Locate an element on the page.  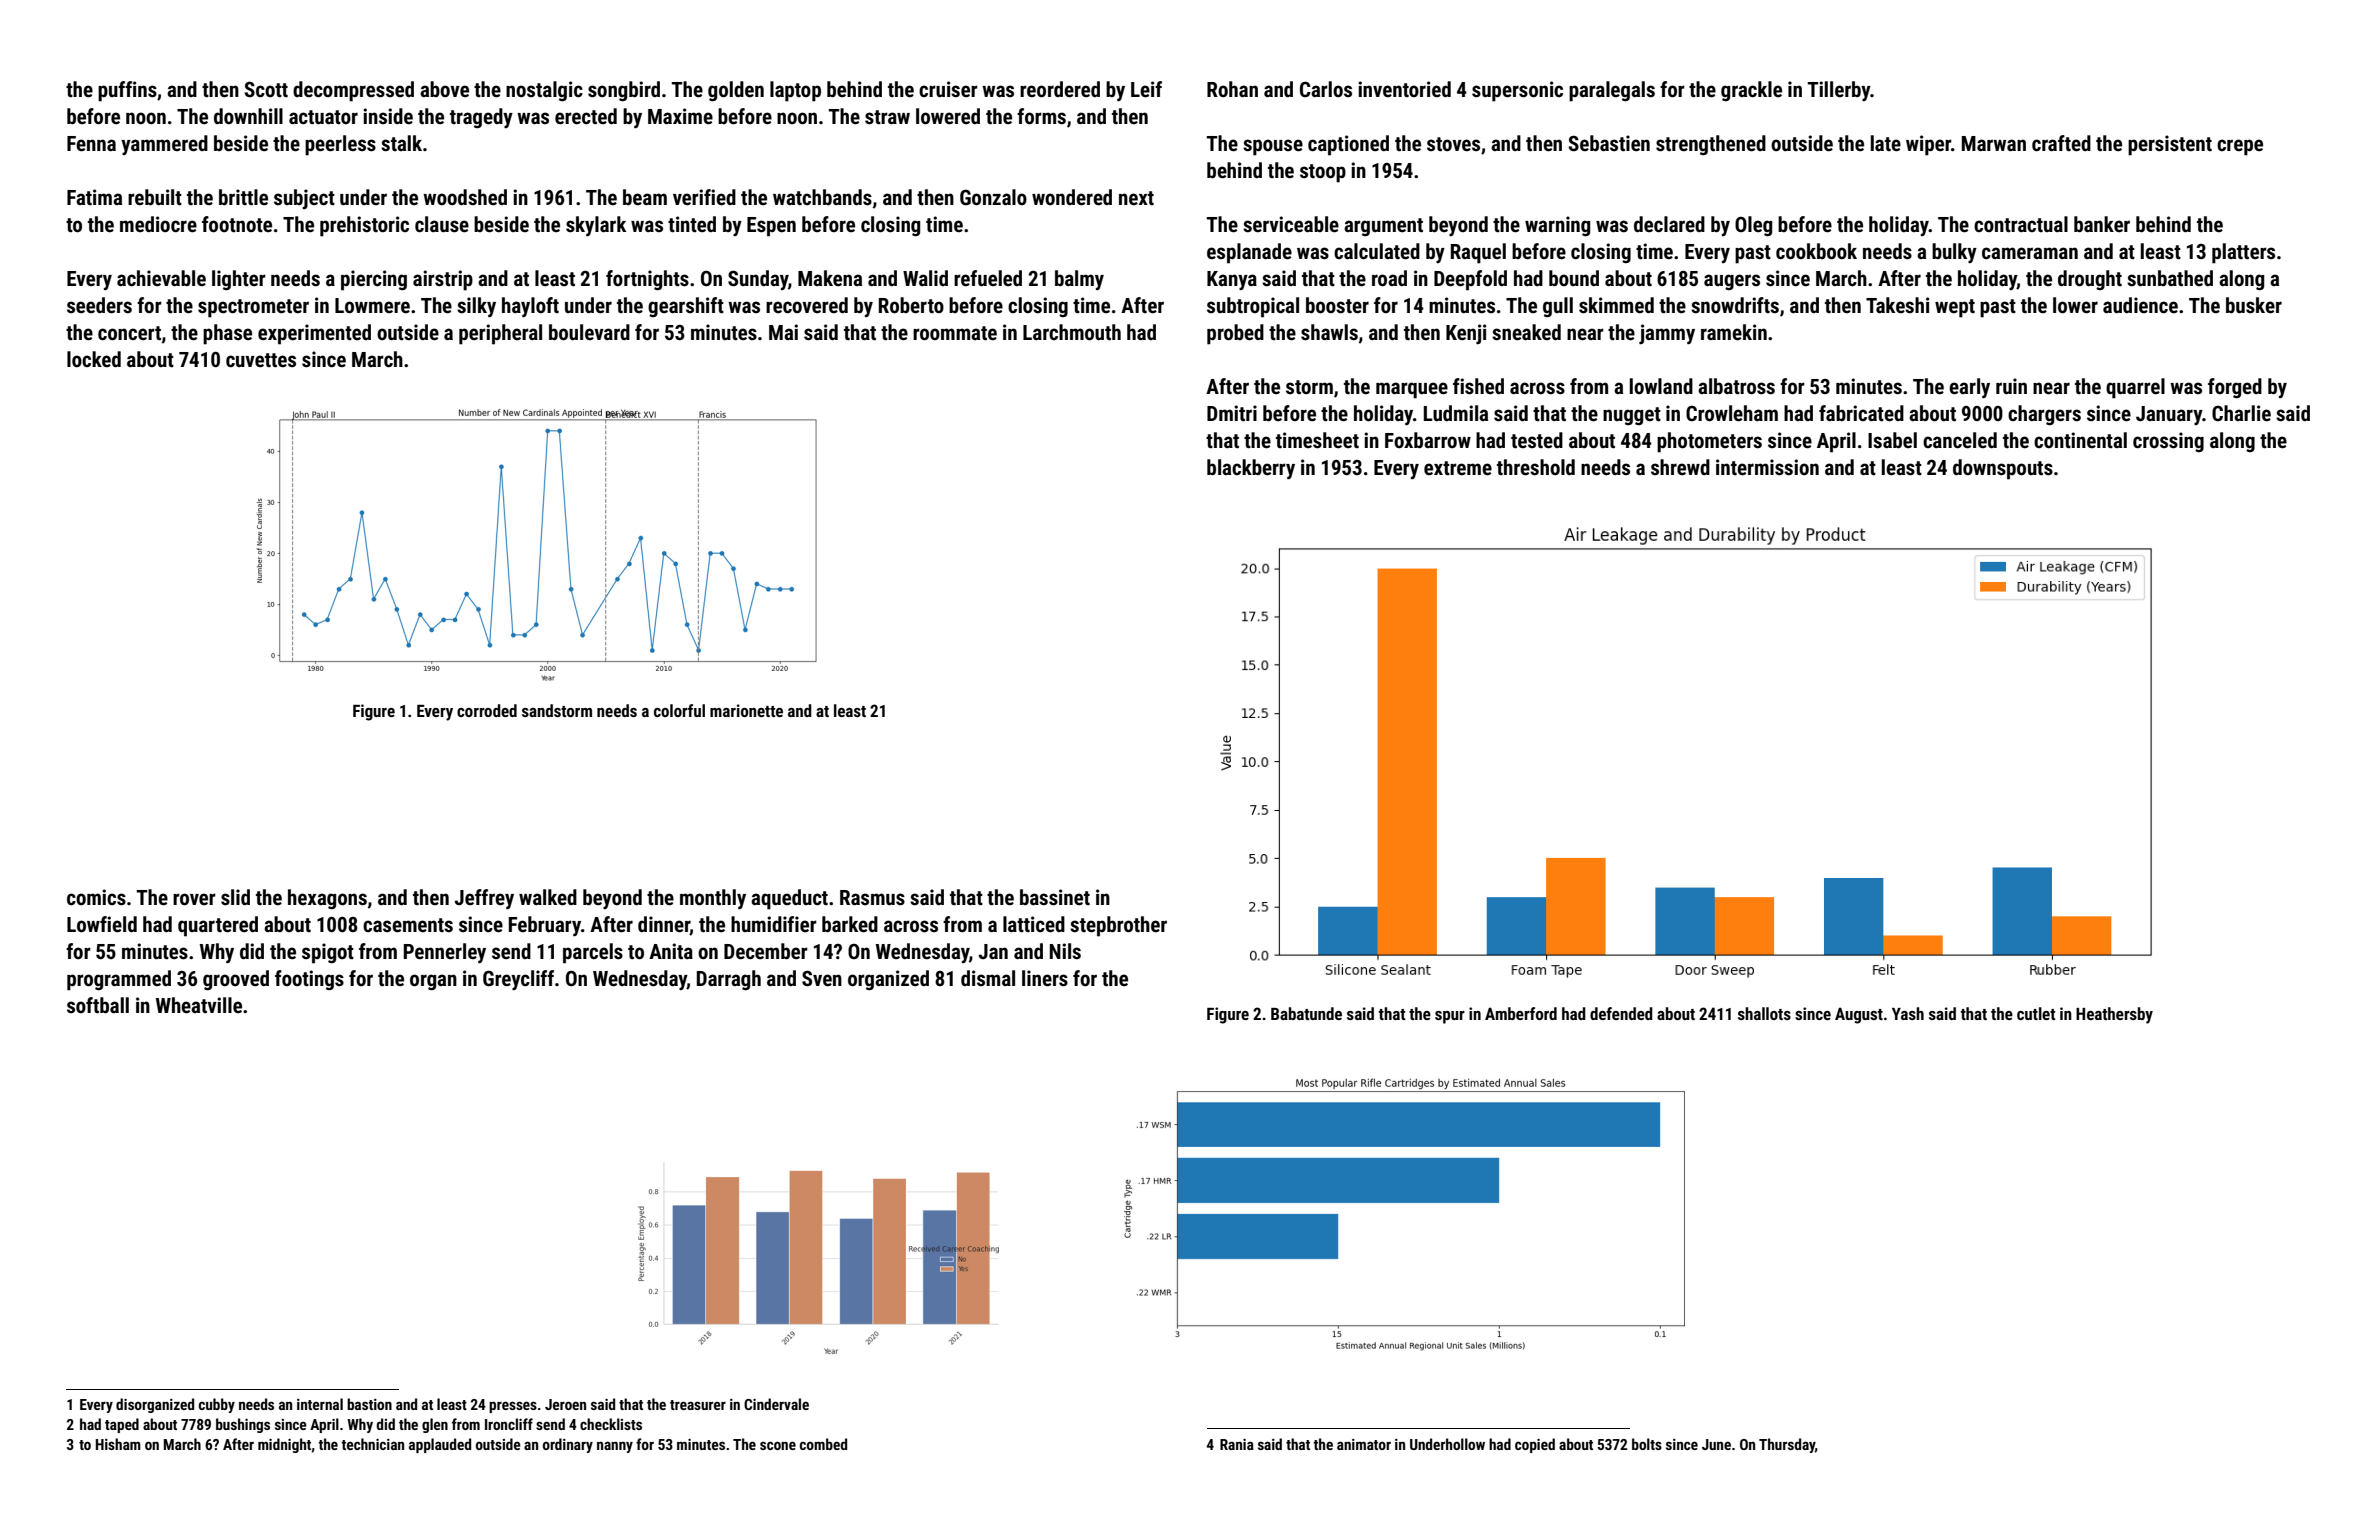
Yash is located at coordinates (1908, 1013).
